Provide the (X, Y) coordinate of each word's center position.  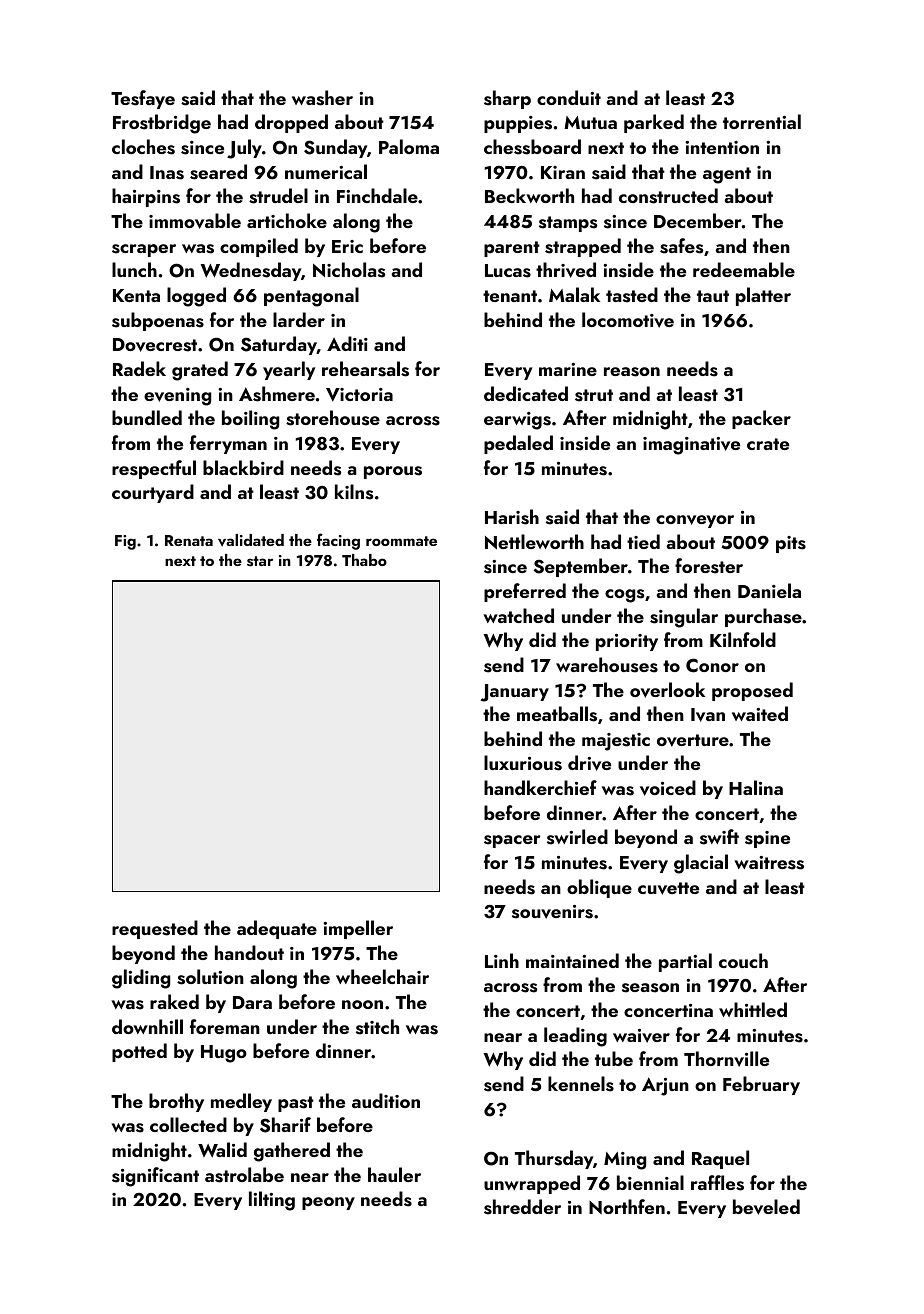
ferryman (228, 444)
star (260, 561)
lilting (272, 1201)
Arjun (665, 1086)
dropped (291, 123)
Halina (756, 787)
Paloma (409, 146)
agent (727, 175)
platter (763, 296)
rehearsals (365, 369)
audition (386, 1100)
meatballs (557, 714)
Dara (252, 1002)
